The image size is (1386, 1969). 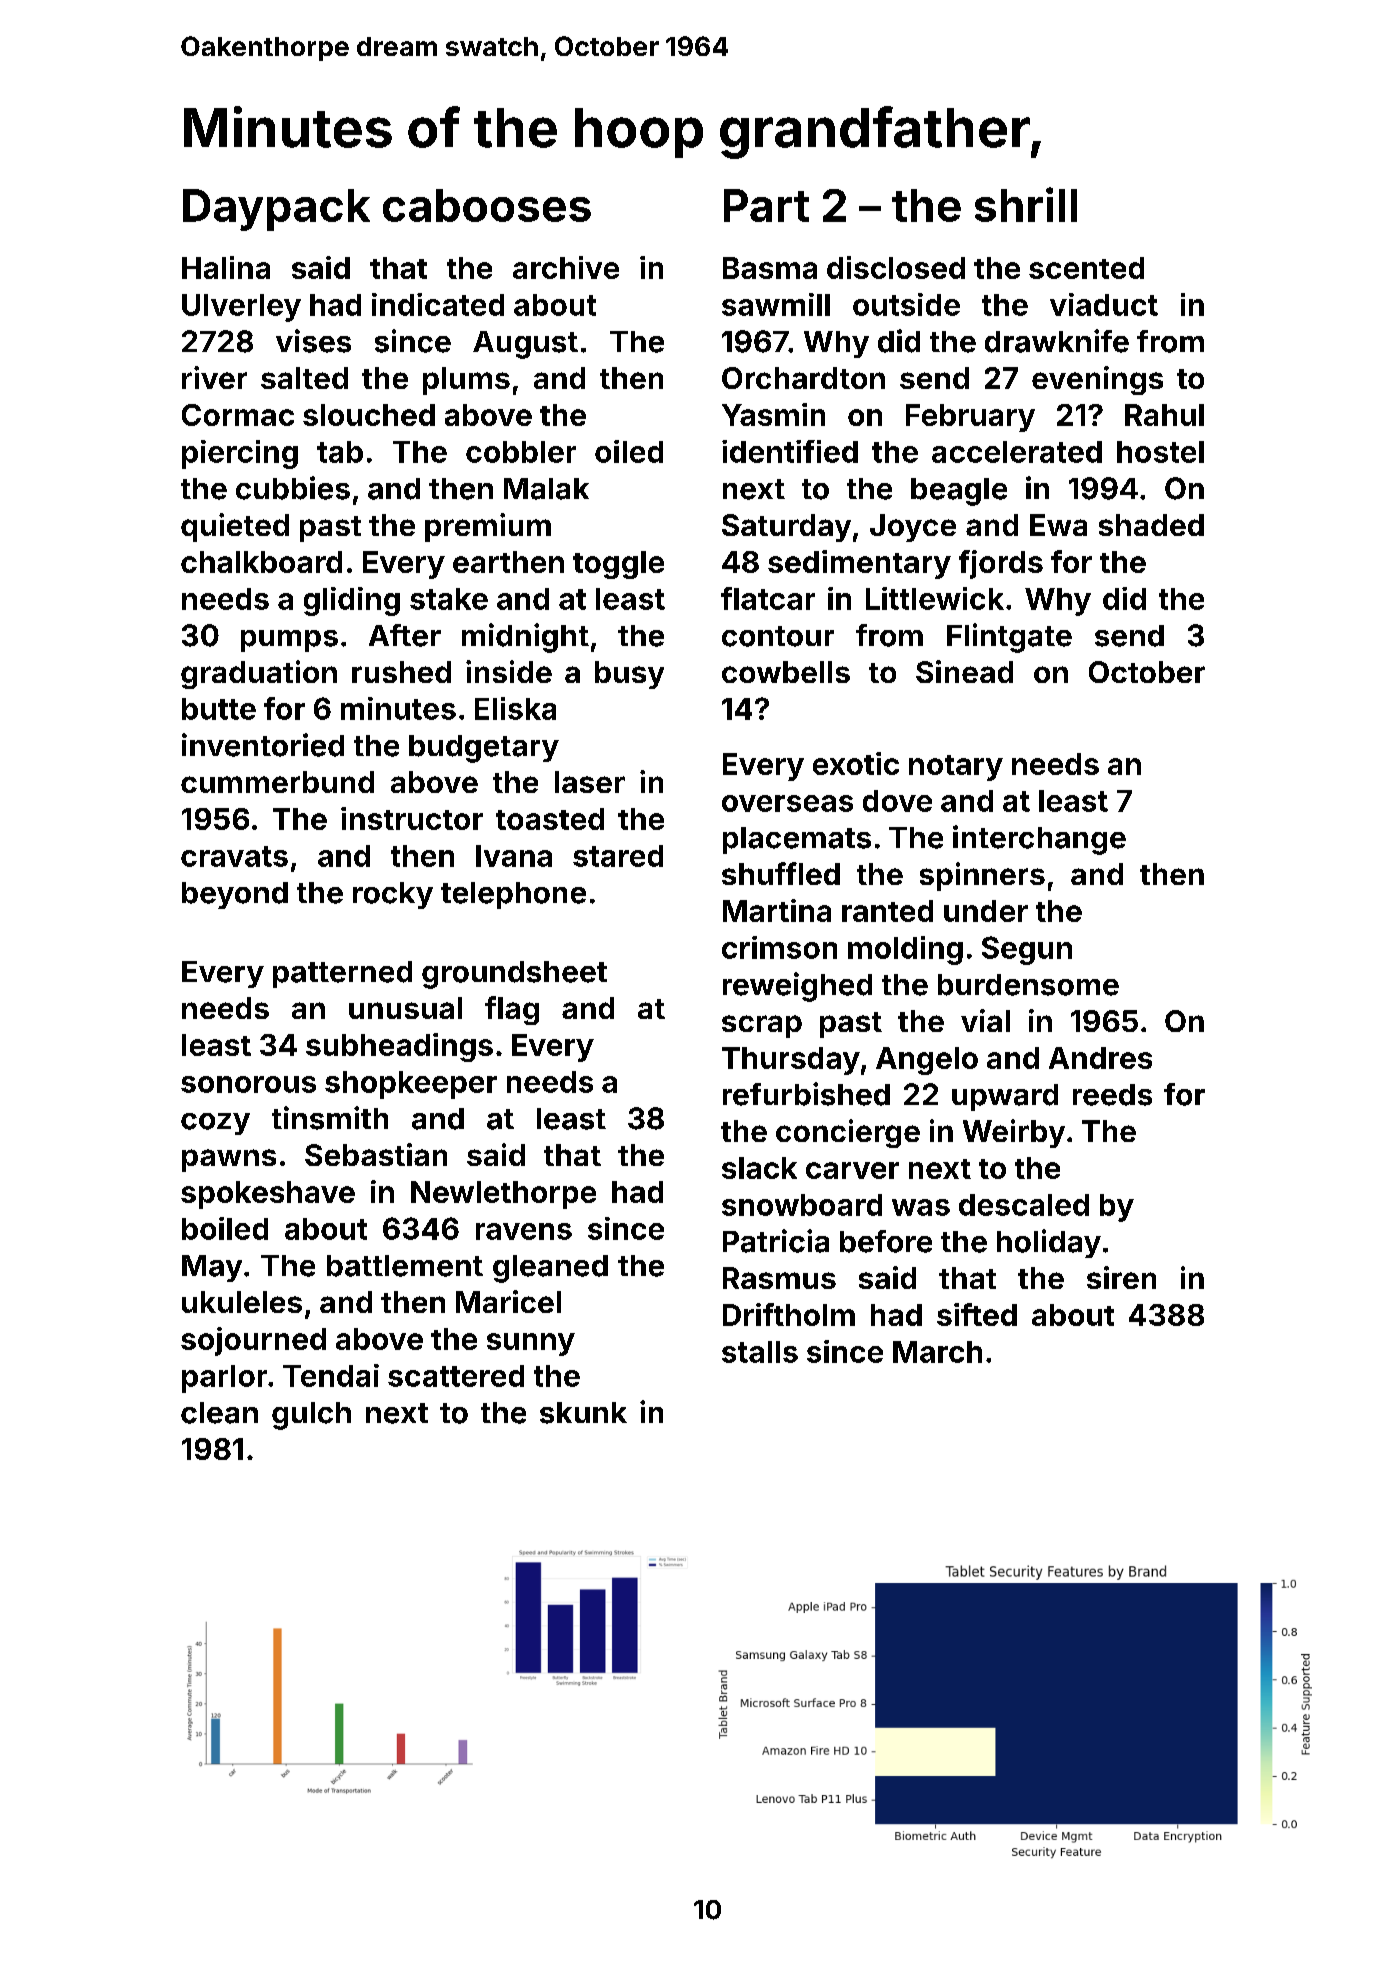 What do you see at coordinates (438, 304) in the screenshot?
I see `indicated` at bounding box center [438, 304].
